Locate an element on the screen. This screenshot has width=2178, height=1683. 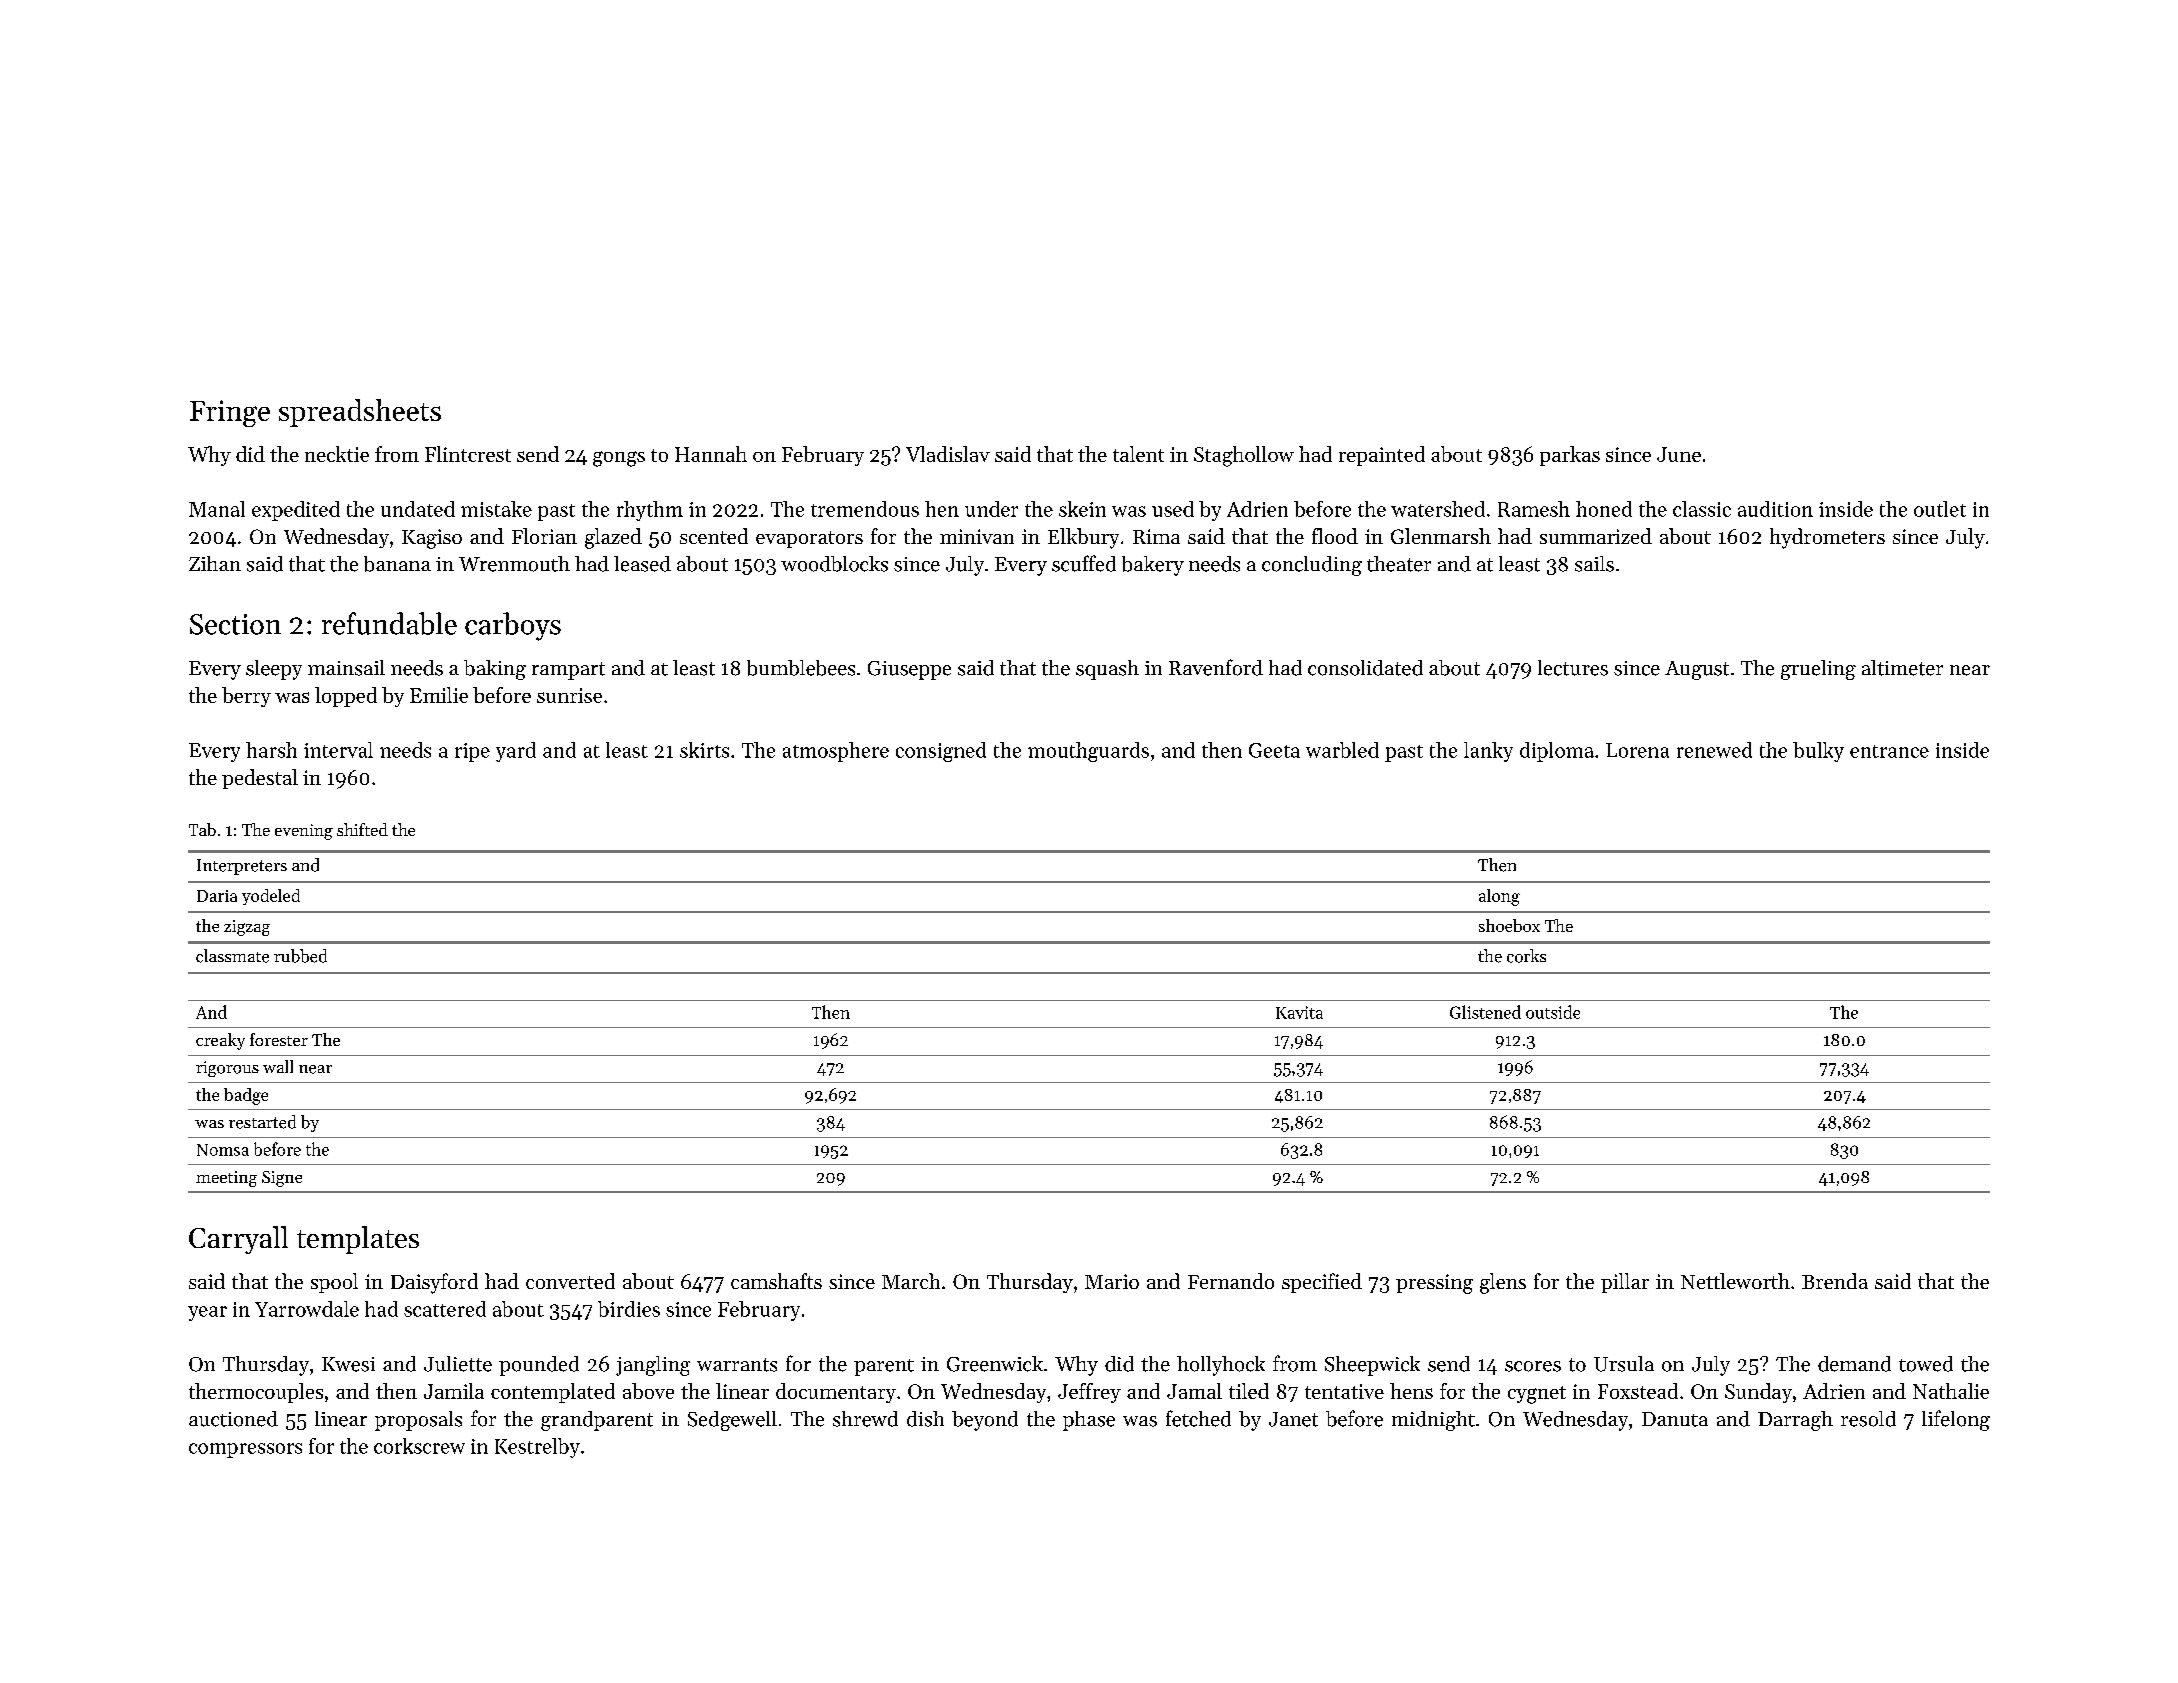
Staghollow is located at coordinates (1244, 456).
